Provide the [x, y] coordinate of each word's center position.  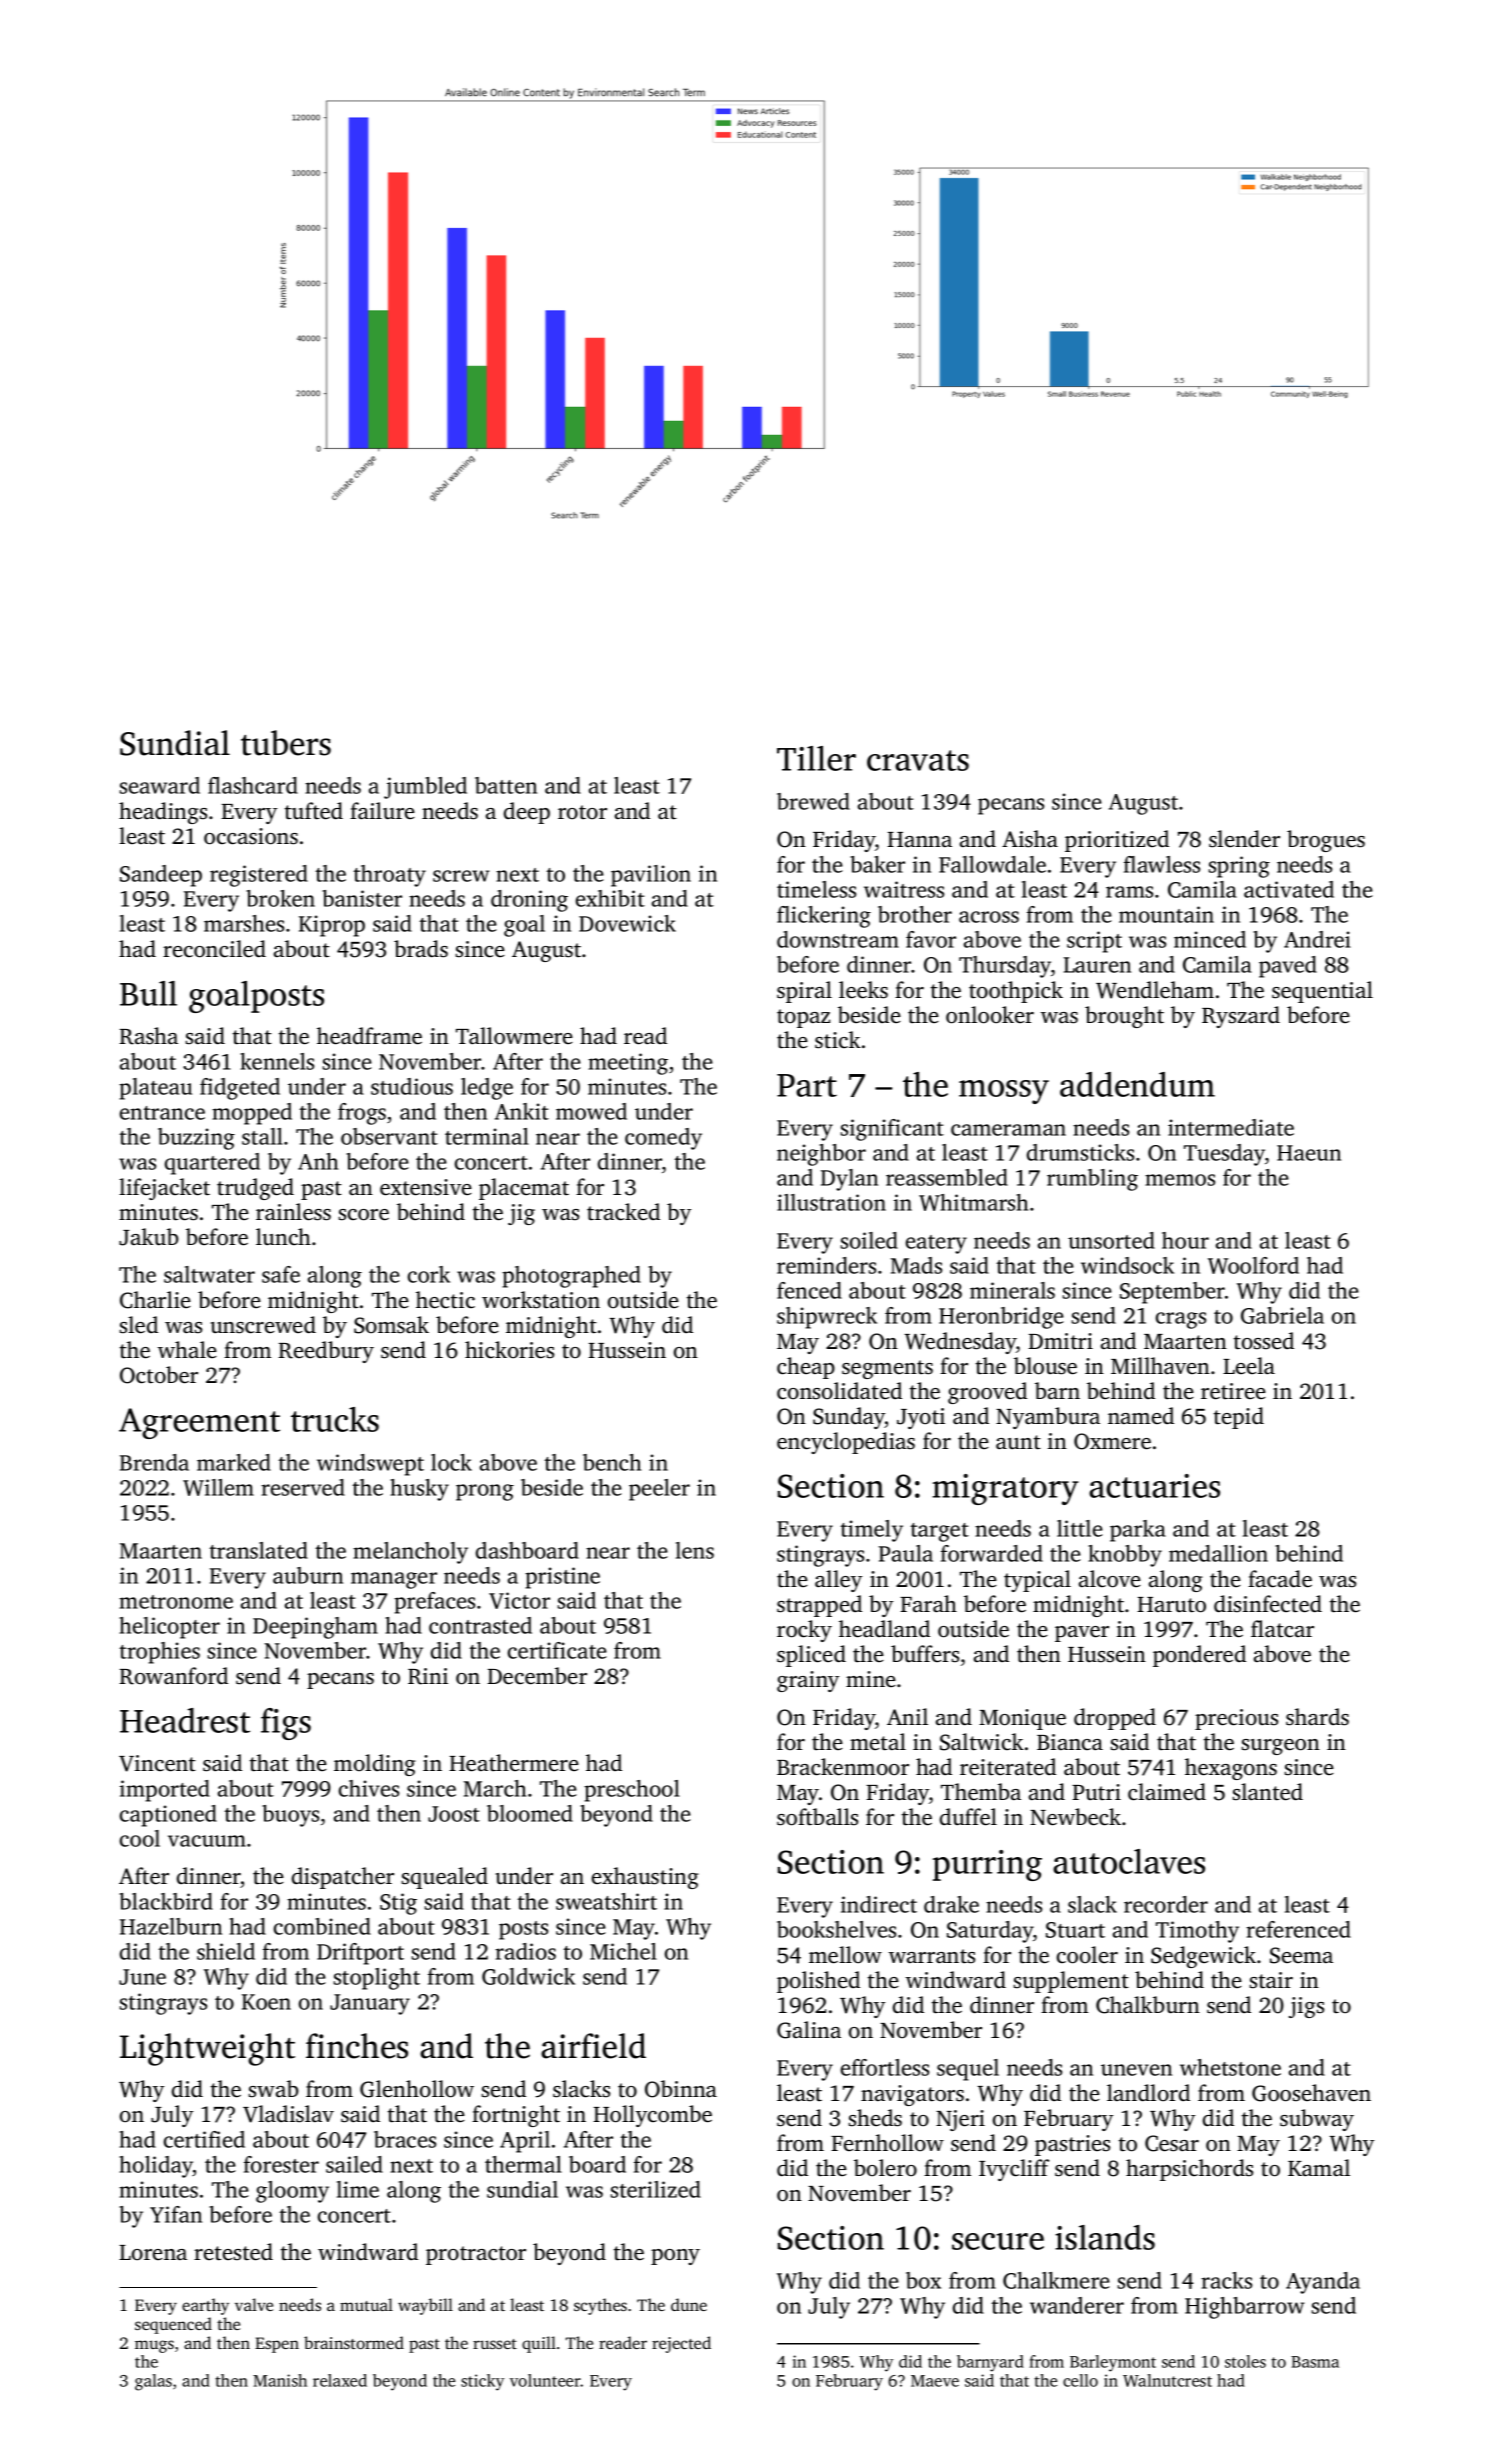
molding [375, 1765]
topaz [803, 1018]
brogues [1326, 841]
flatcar [1282, 1629]
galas [153, 2382]
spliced [811, 1656]
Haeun [1309, 1153]
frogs [362, 1114]
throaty [389, 876]
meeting [628, 1064]
